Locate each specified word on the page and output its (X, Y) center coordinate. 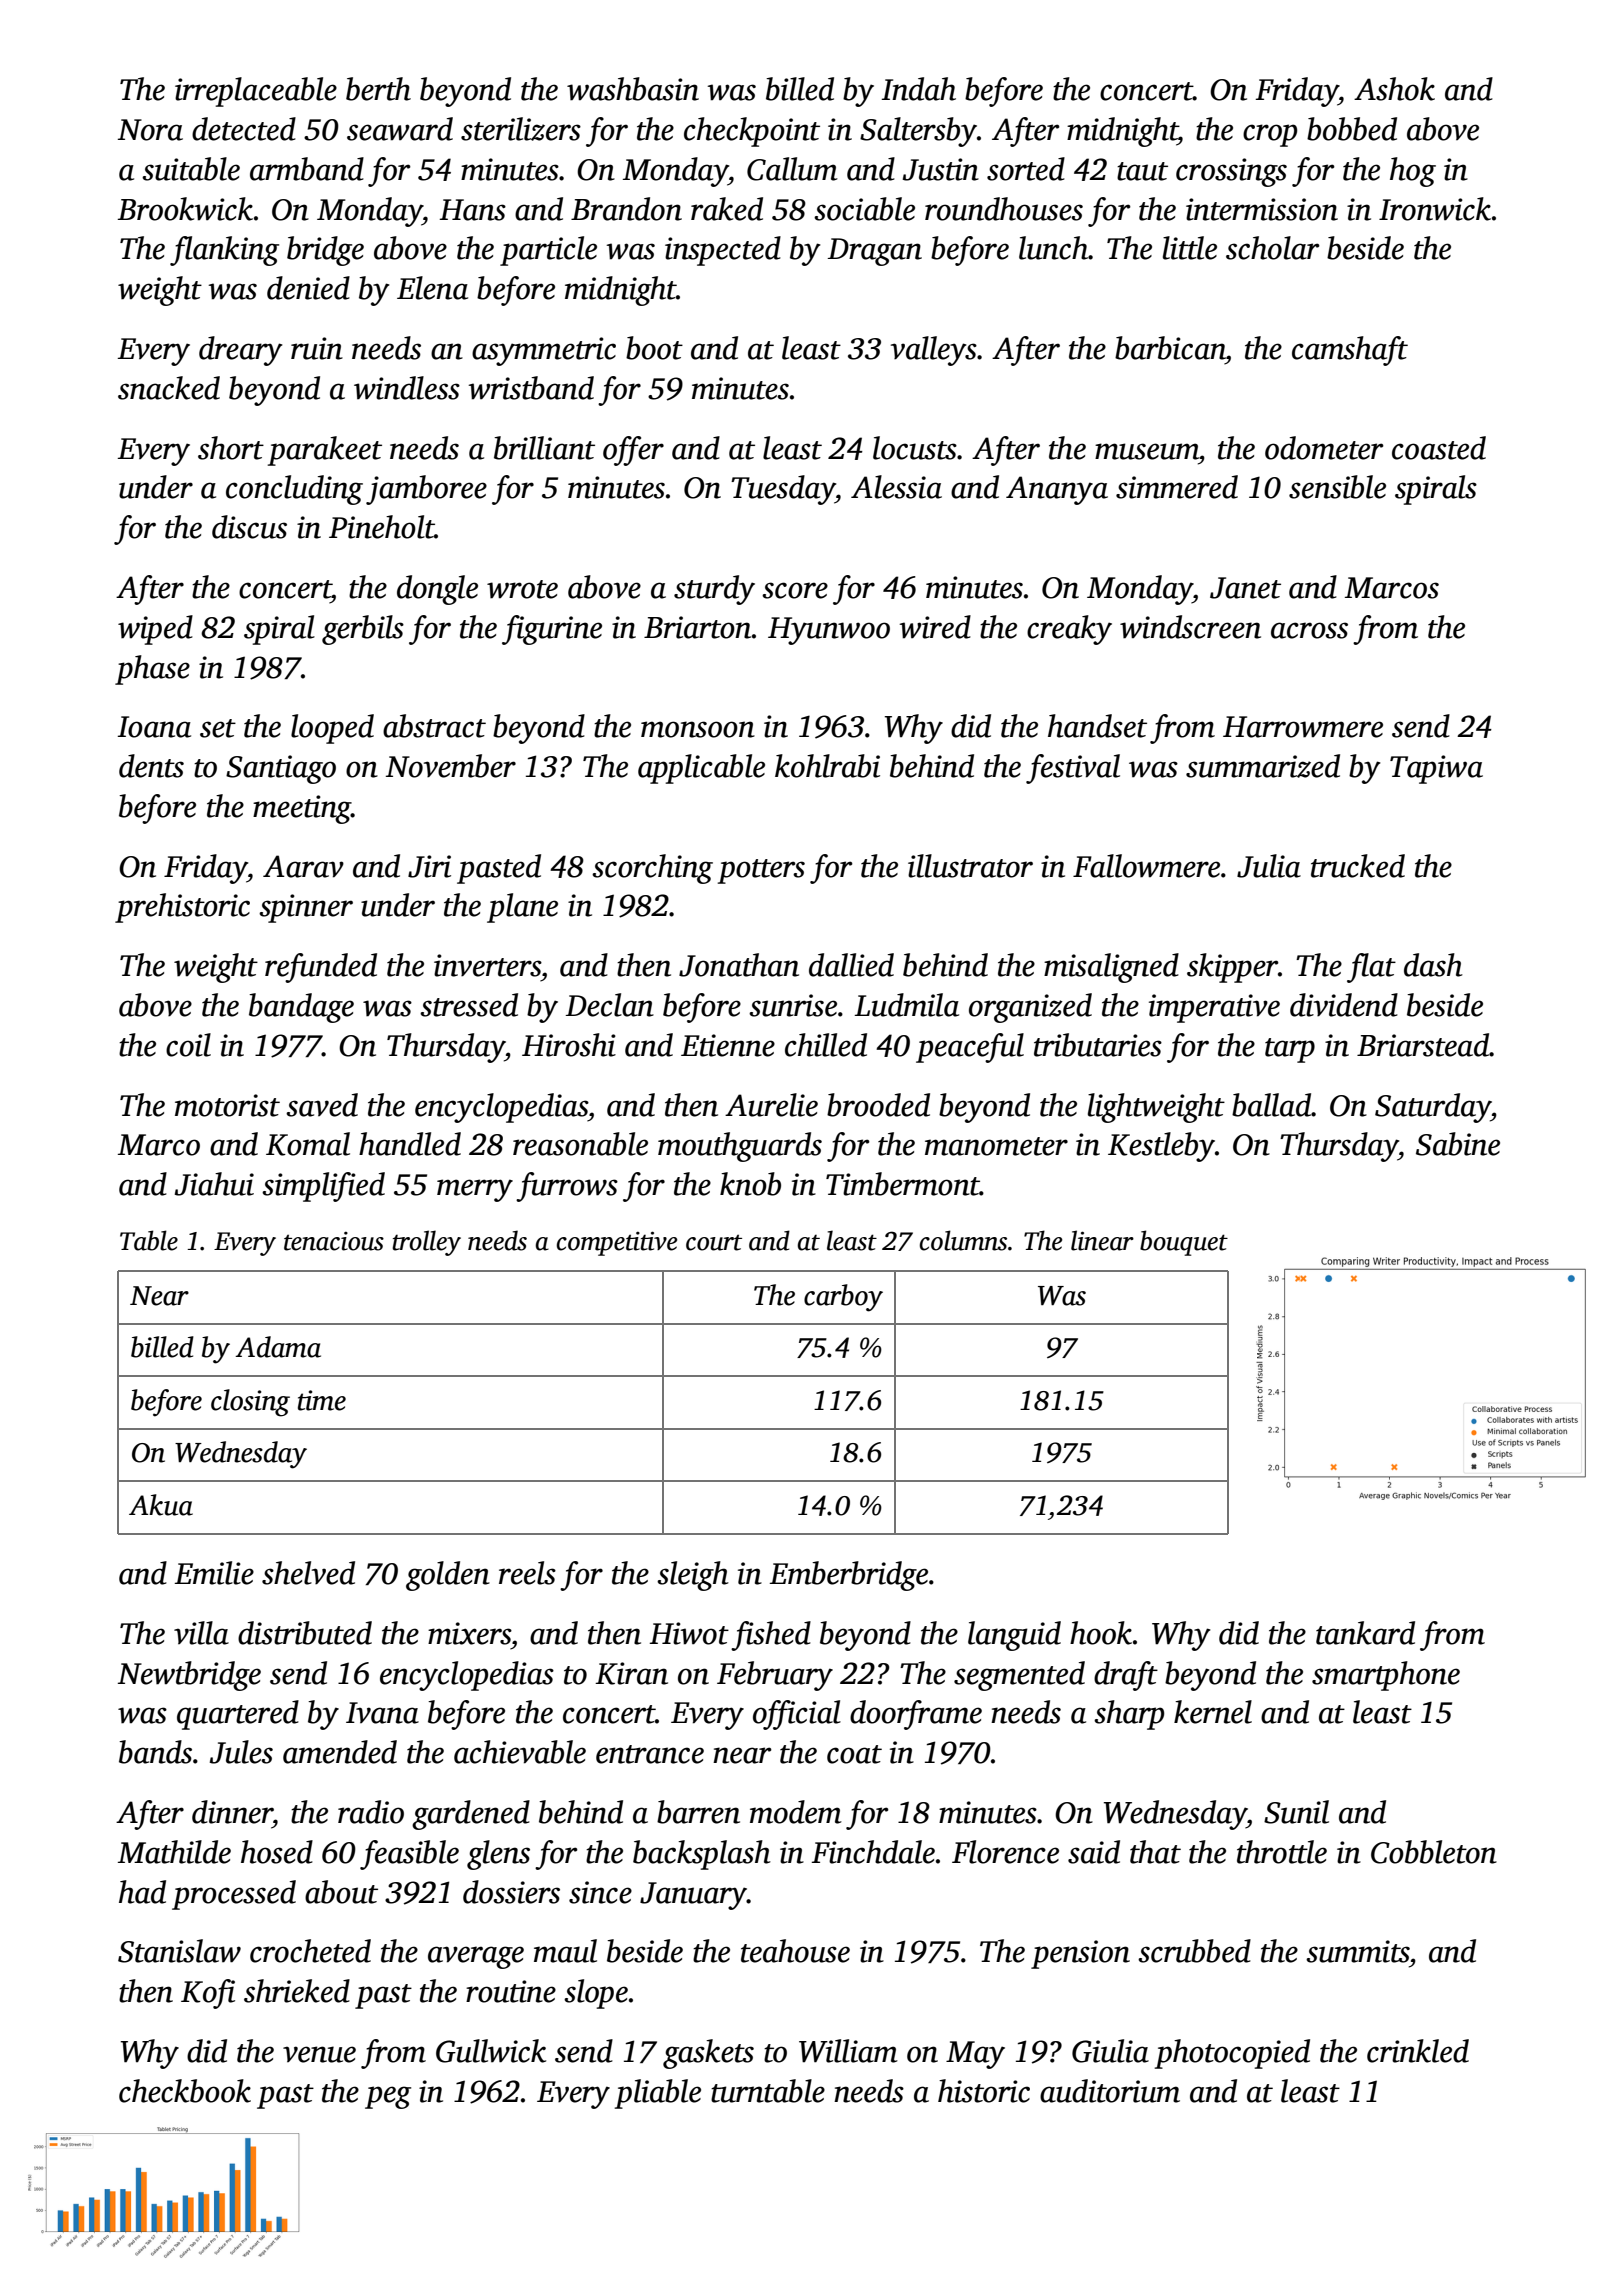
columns (963, 1240)
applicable (701, 769)
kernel (1213, 1712)
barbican (1170, 348)
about (341, 1892)
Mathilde (174, 1852)
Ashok (1394, 89)
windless (407, 388)
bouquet (1184, 1243)
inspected (723, 251)
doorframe (916, 1715)
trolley (426, 1243)
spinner (306, 908)
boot (654, 348)
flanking (224, 251)
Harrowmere (1303, 727)
